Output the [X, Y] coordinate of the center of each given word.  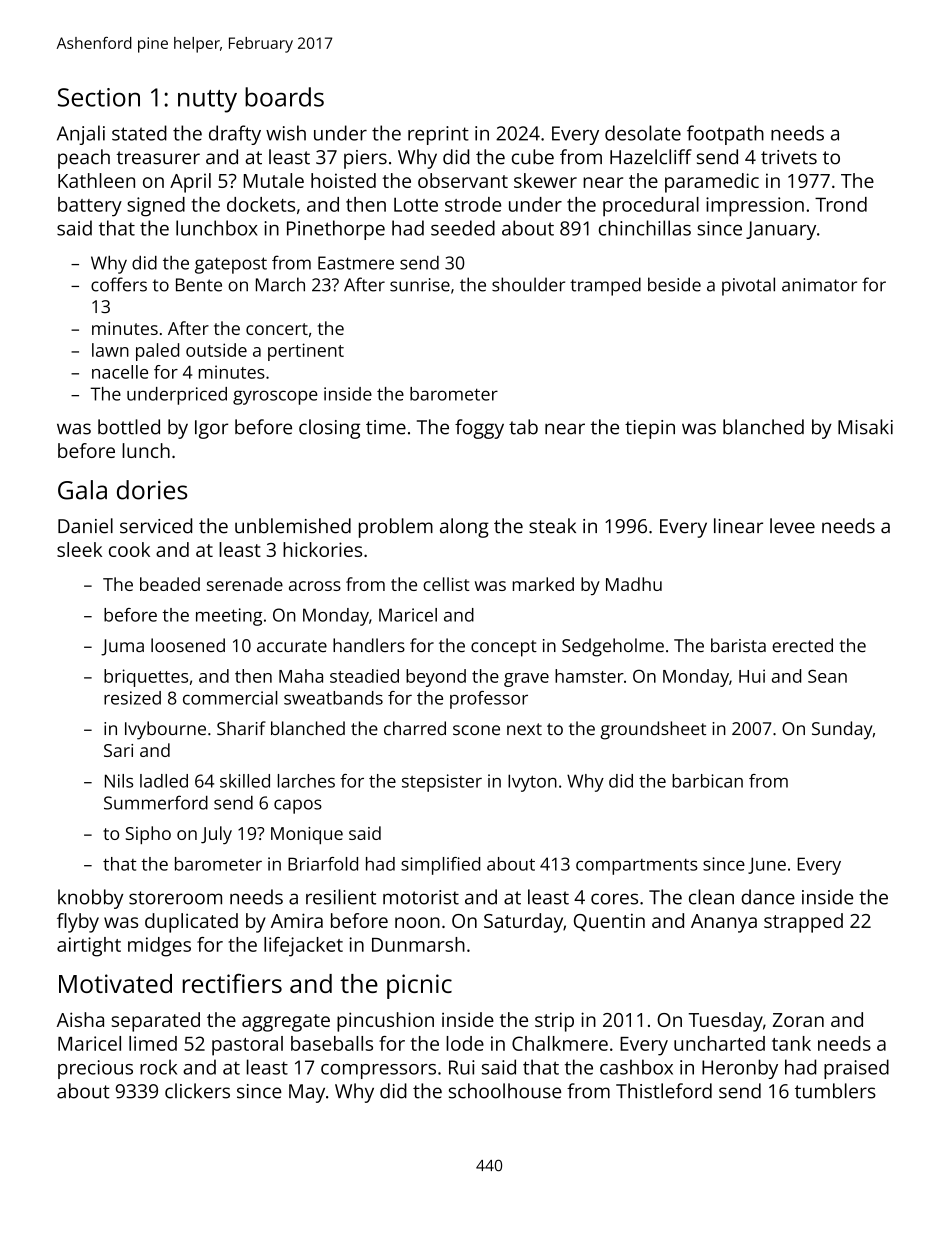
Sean [827, 676]
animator [819, 285]
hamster [589, 676]
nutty [207, 101]
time [386, 427]
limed [153, 1043]
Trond [841, 204]
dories [152, 490]
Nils [119, 781]
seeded [463, 228]
